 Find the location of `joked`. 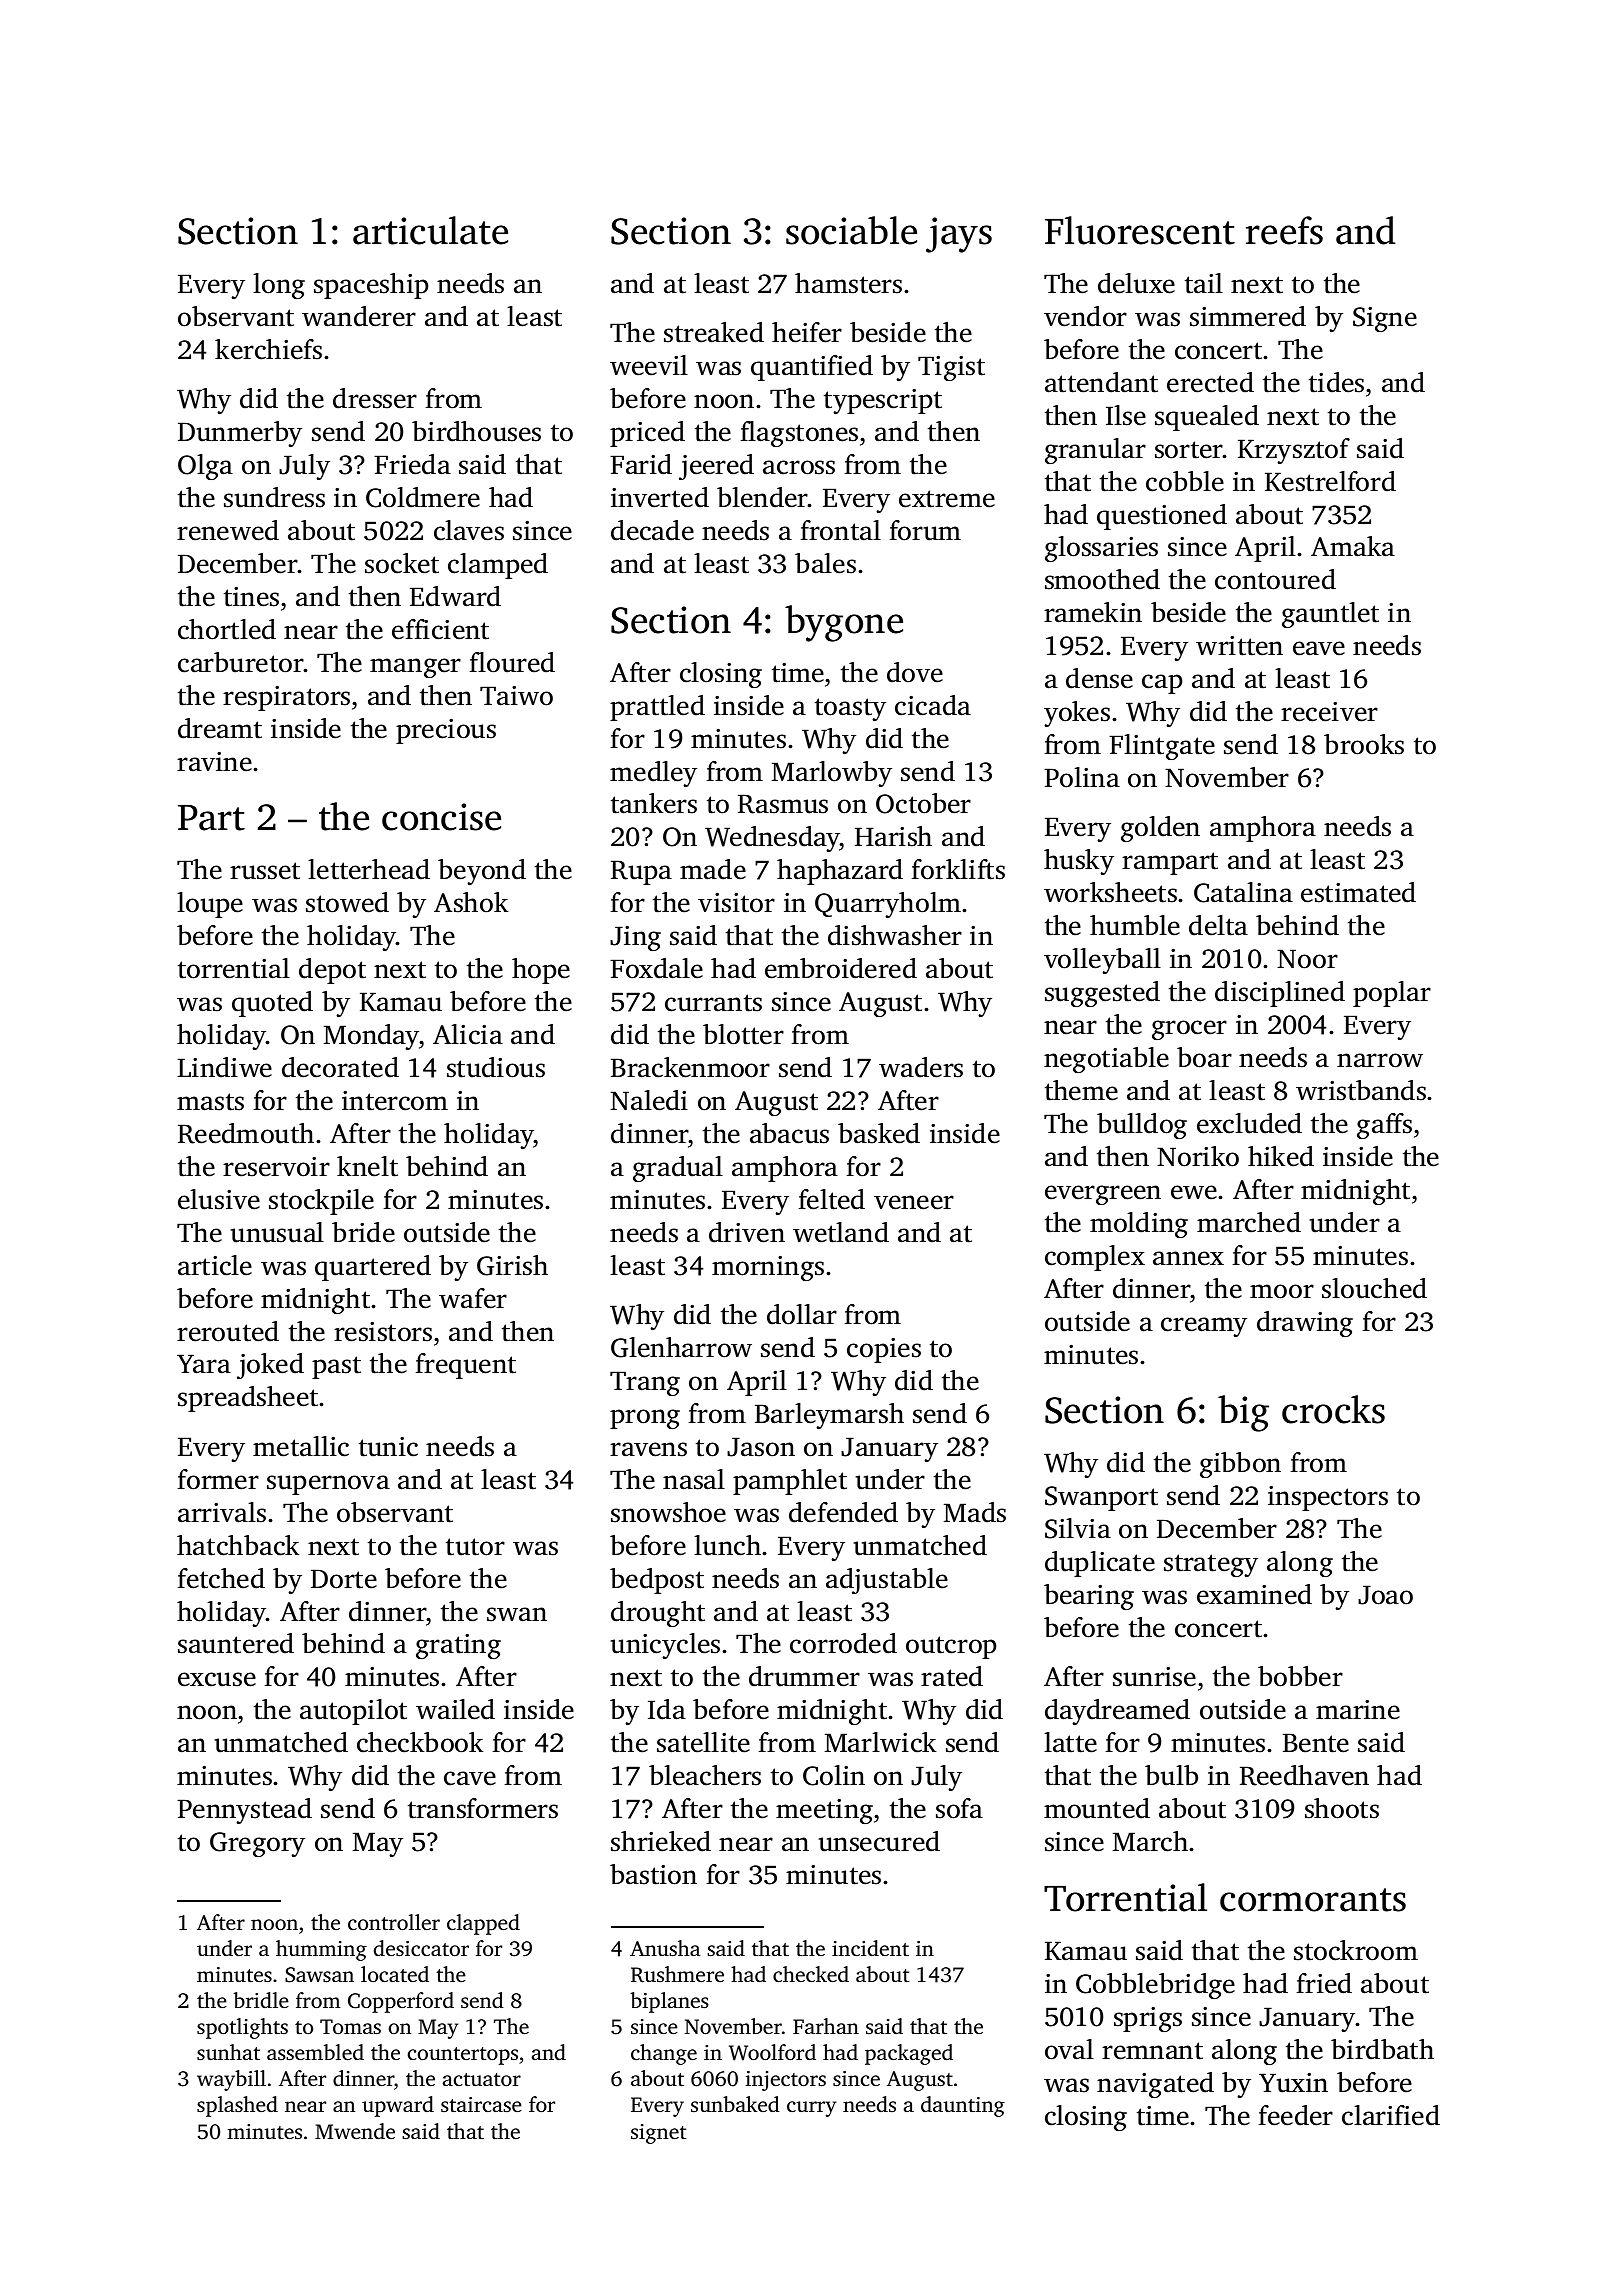

joked is located at coordinates (270, 1366).
